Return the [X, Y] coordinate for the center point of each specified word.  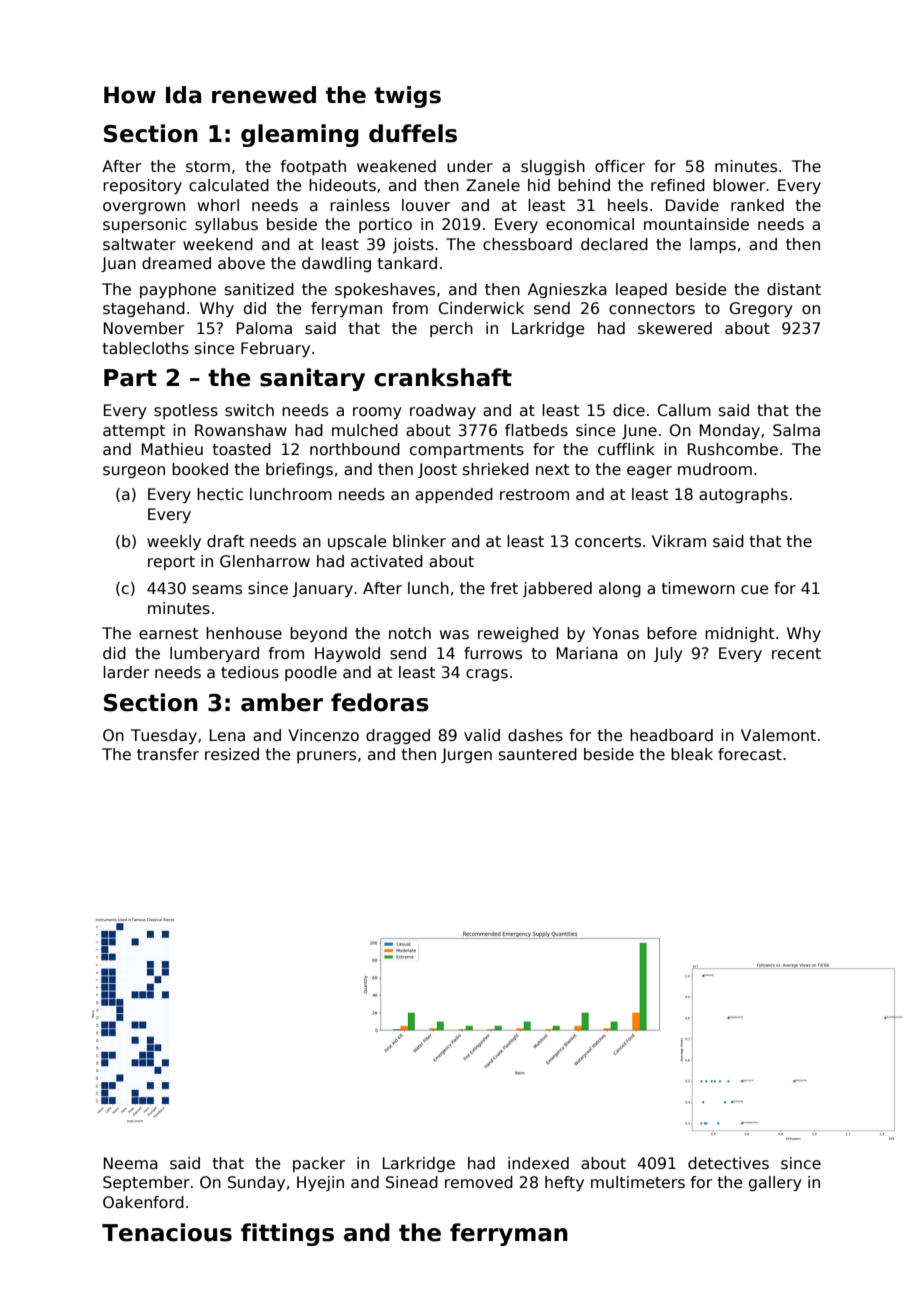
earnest [168, 633]
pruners [326, 757]
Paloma [264, 328]
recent [796, 653]
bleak [692, 754]
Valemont [778, 735]
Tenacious [167, 1232]
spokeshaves [385, 290]
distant [794, 289]
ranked [757, 205]
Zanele [493, 185]
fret [504, 588]
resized [232, 754]
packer [319, 1164]
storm [208, 167]
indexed [538, 1163]
